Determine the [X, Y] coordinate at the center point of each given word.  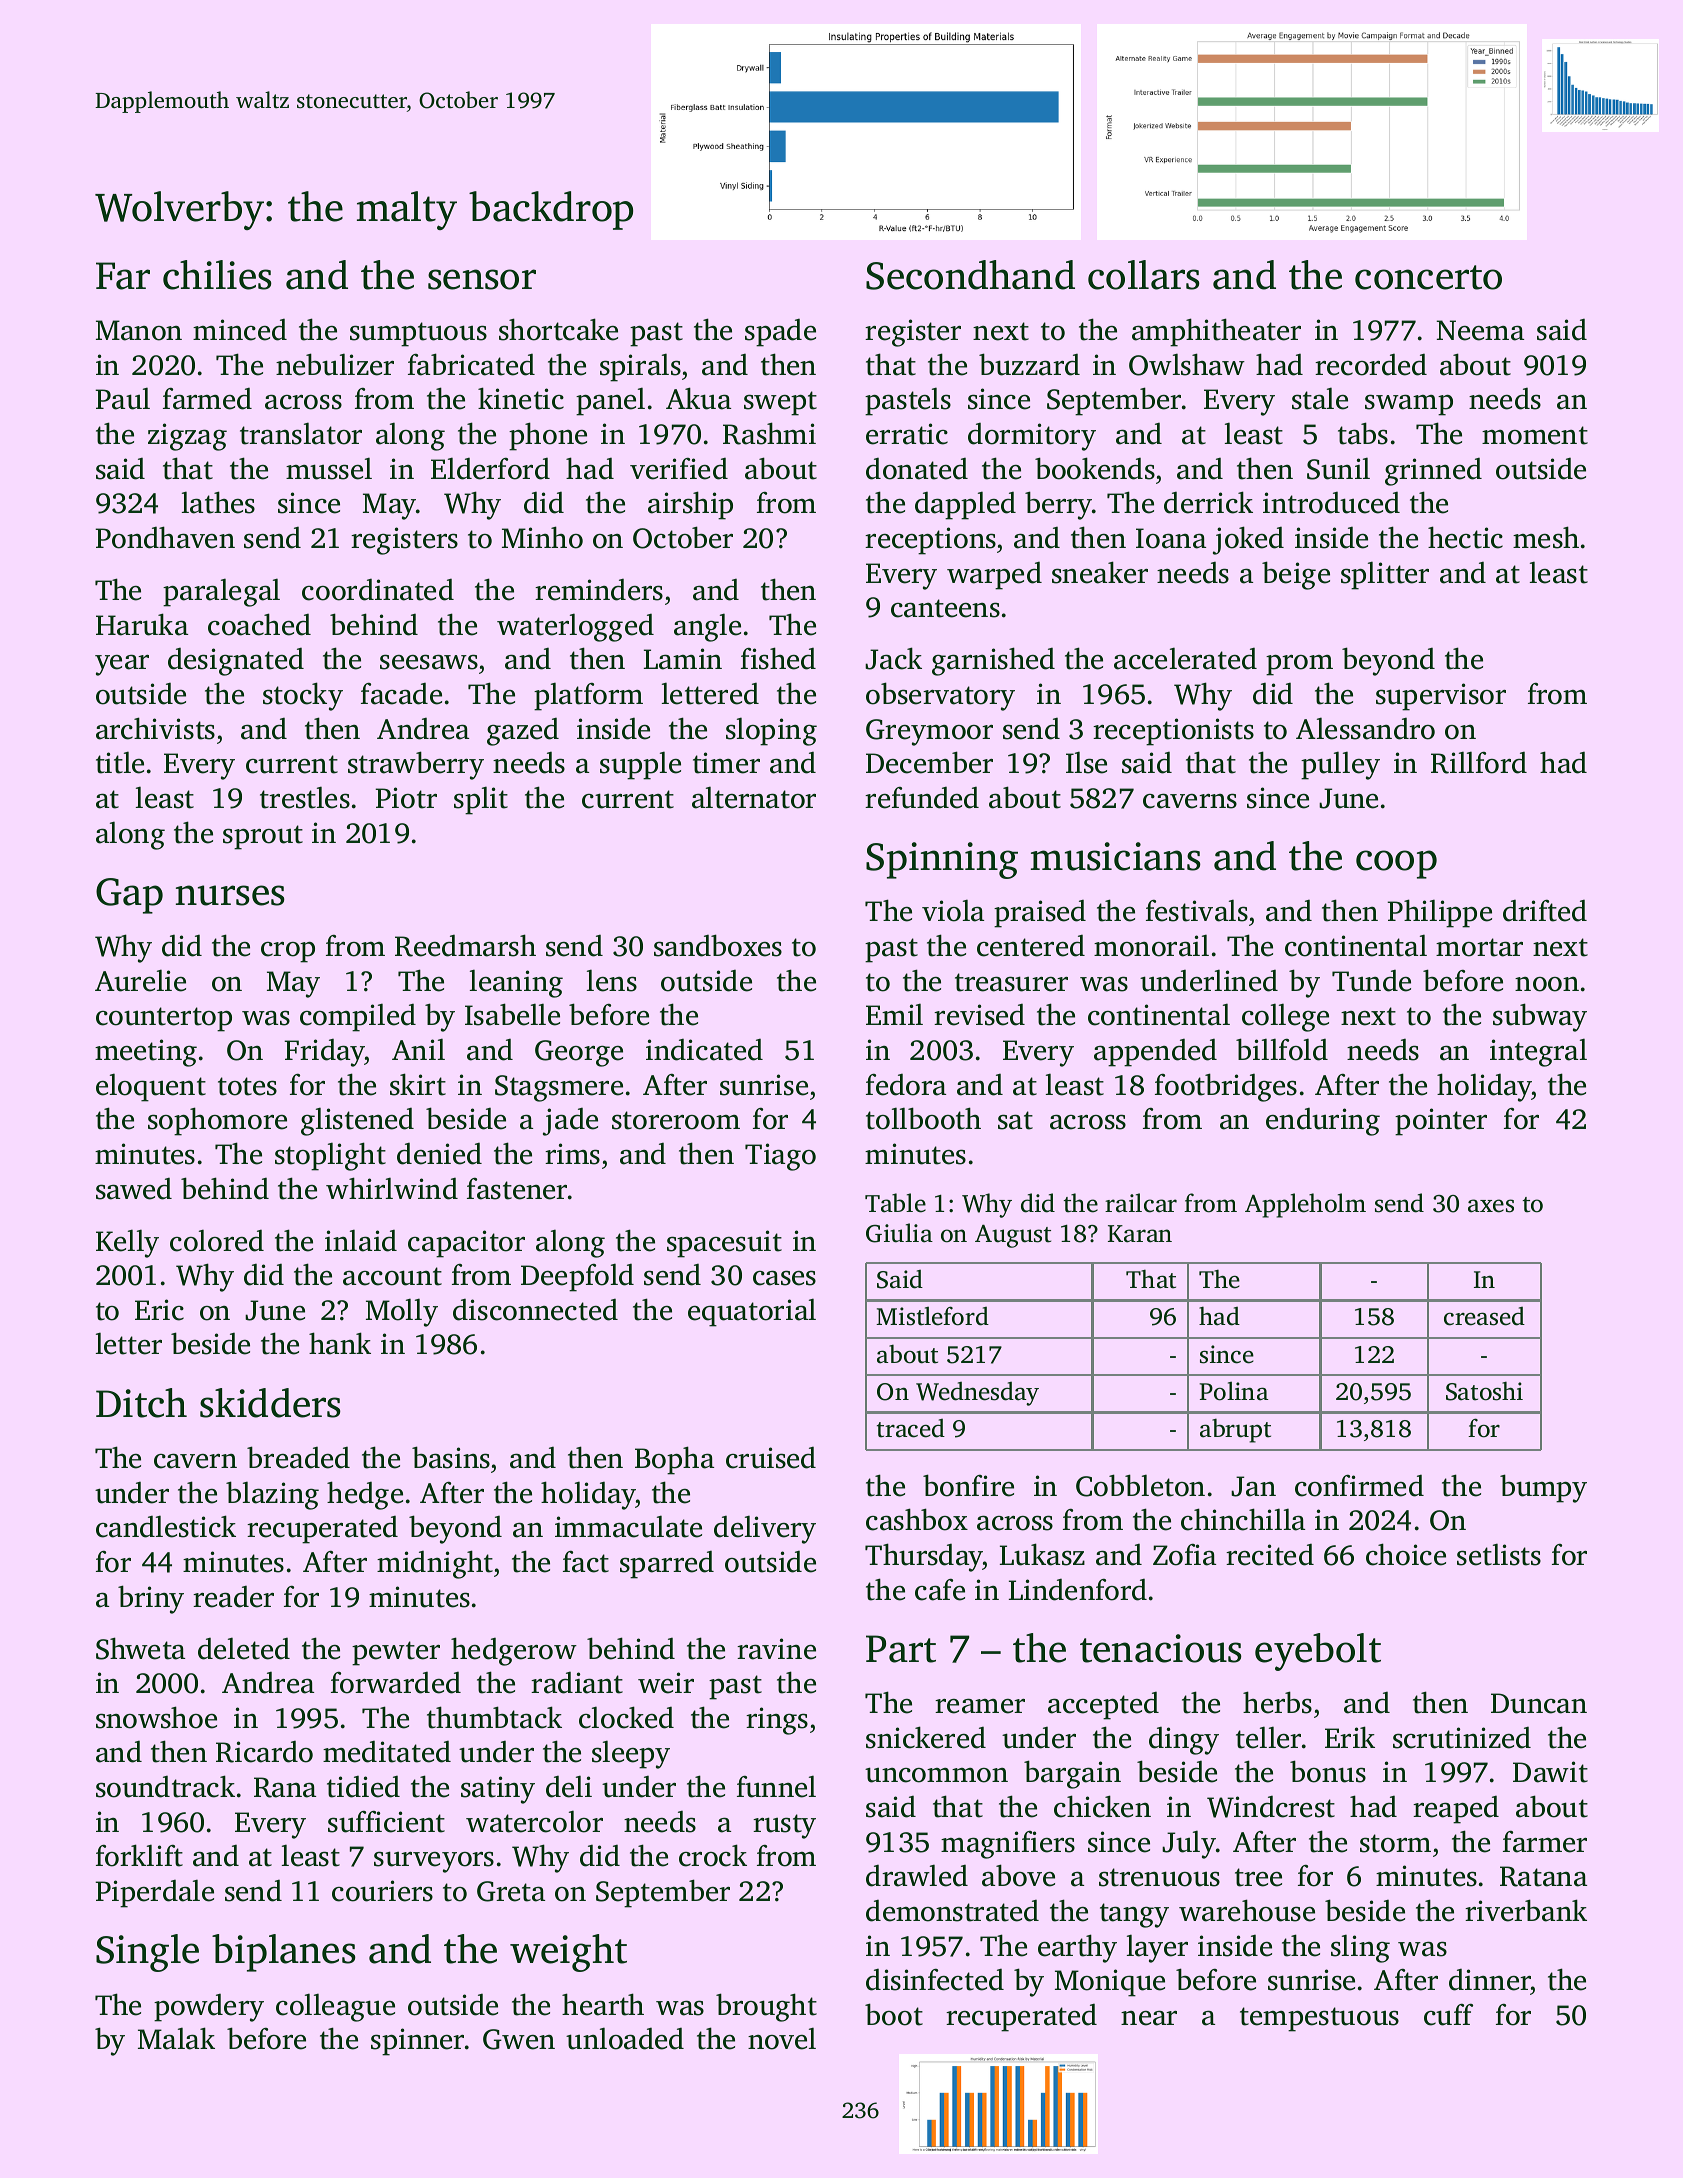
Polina [1233, 1391]
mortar [1479, 947]
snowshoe [156, 1717]
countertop [164, 1019]
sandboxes [718, 945]
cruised [771, 1458]
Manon [139, 330]
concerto [1428, 277]
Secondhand [970, 275]
